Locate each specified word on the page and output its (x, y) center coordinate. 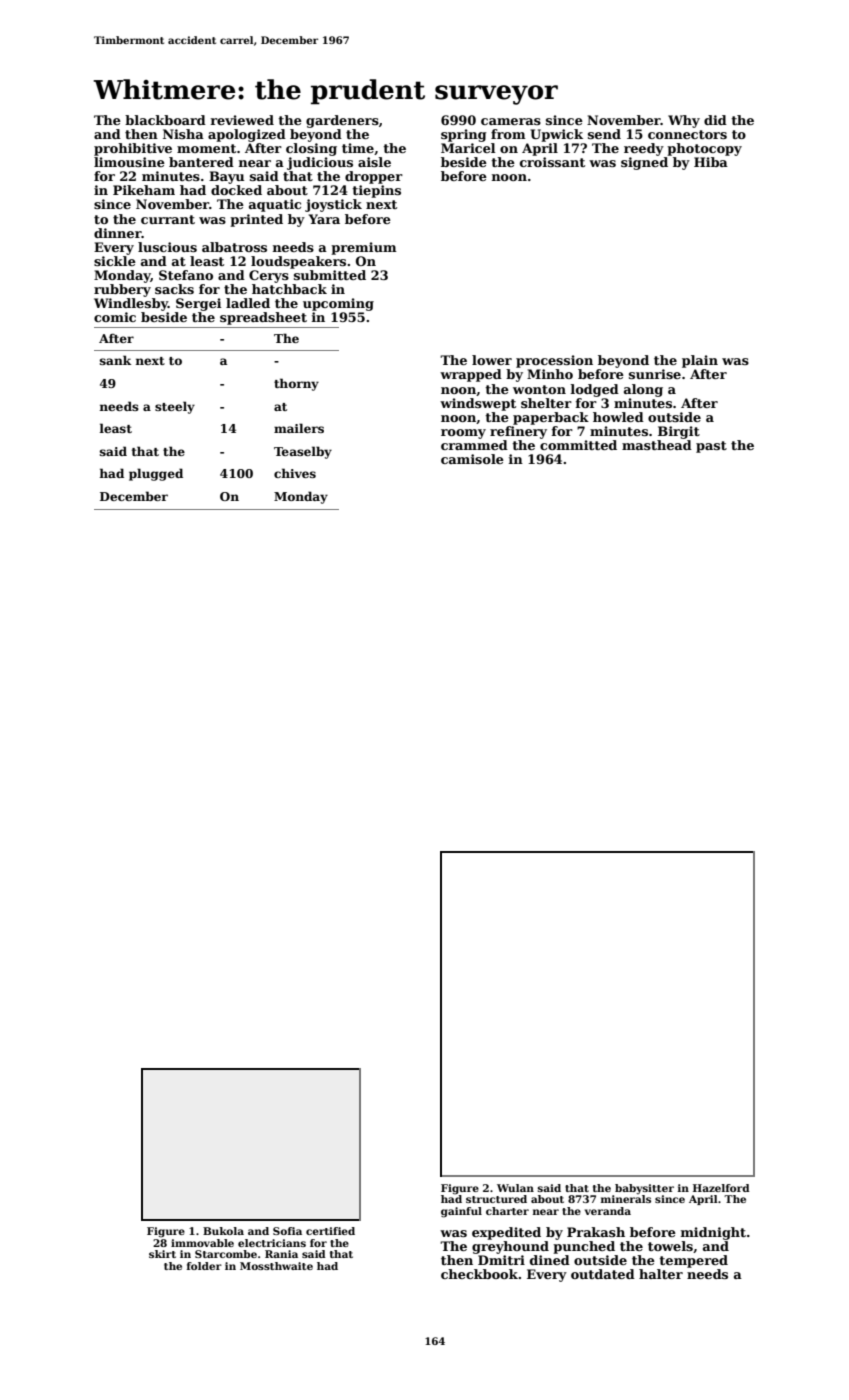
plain (700, 361)
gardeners (342, 121)
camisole (472, 459)
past (711, 447)
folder (204, 1266)
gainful (461, 1212)
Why (684, 121)
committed (578, 445)
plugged (156, 474)
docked (236, 190)
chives (295, 473)
